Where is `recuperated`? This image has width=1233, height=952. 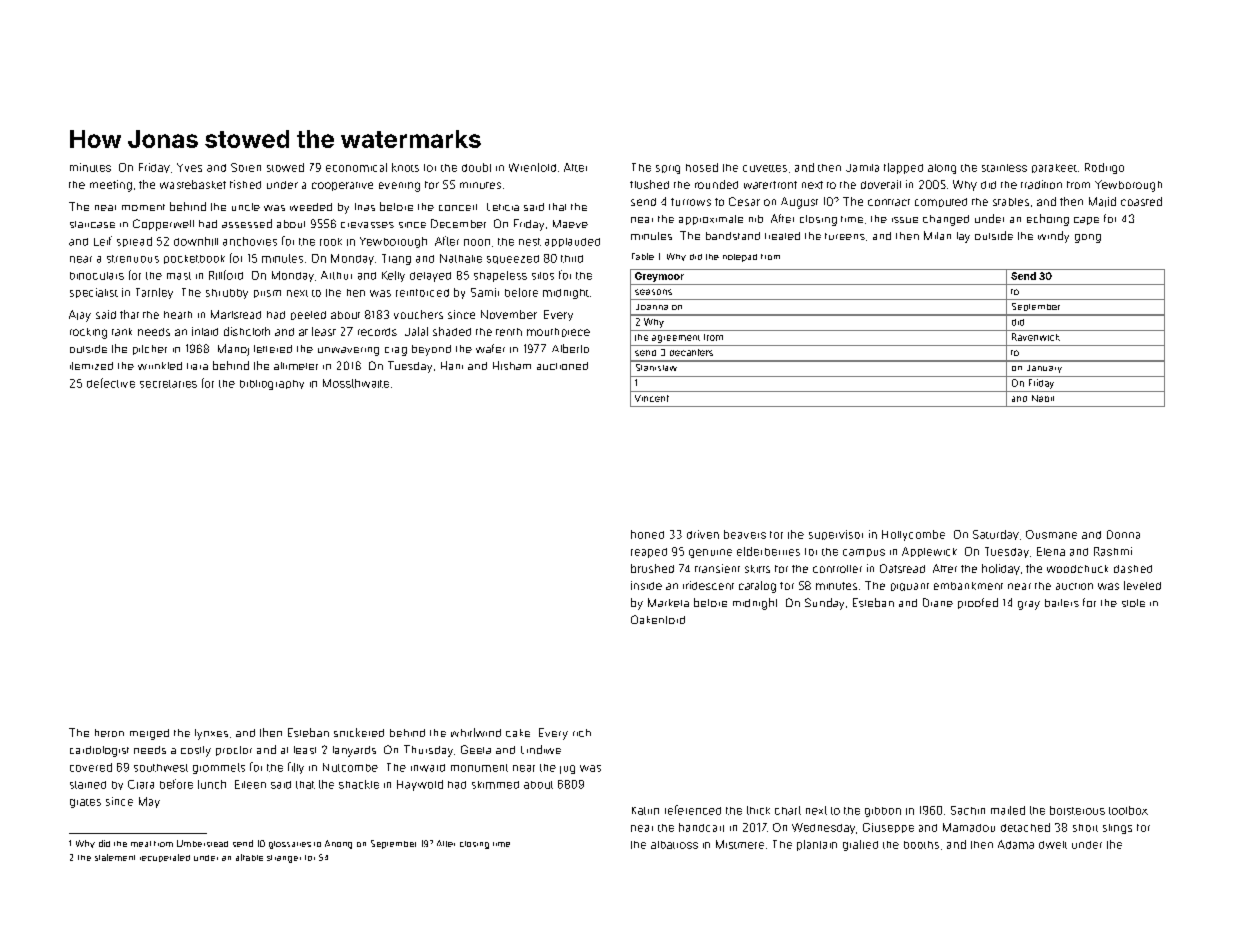
recuperated is located at coordinates (165, 858).
